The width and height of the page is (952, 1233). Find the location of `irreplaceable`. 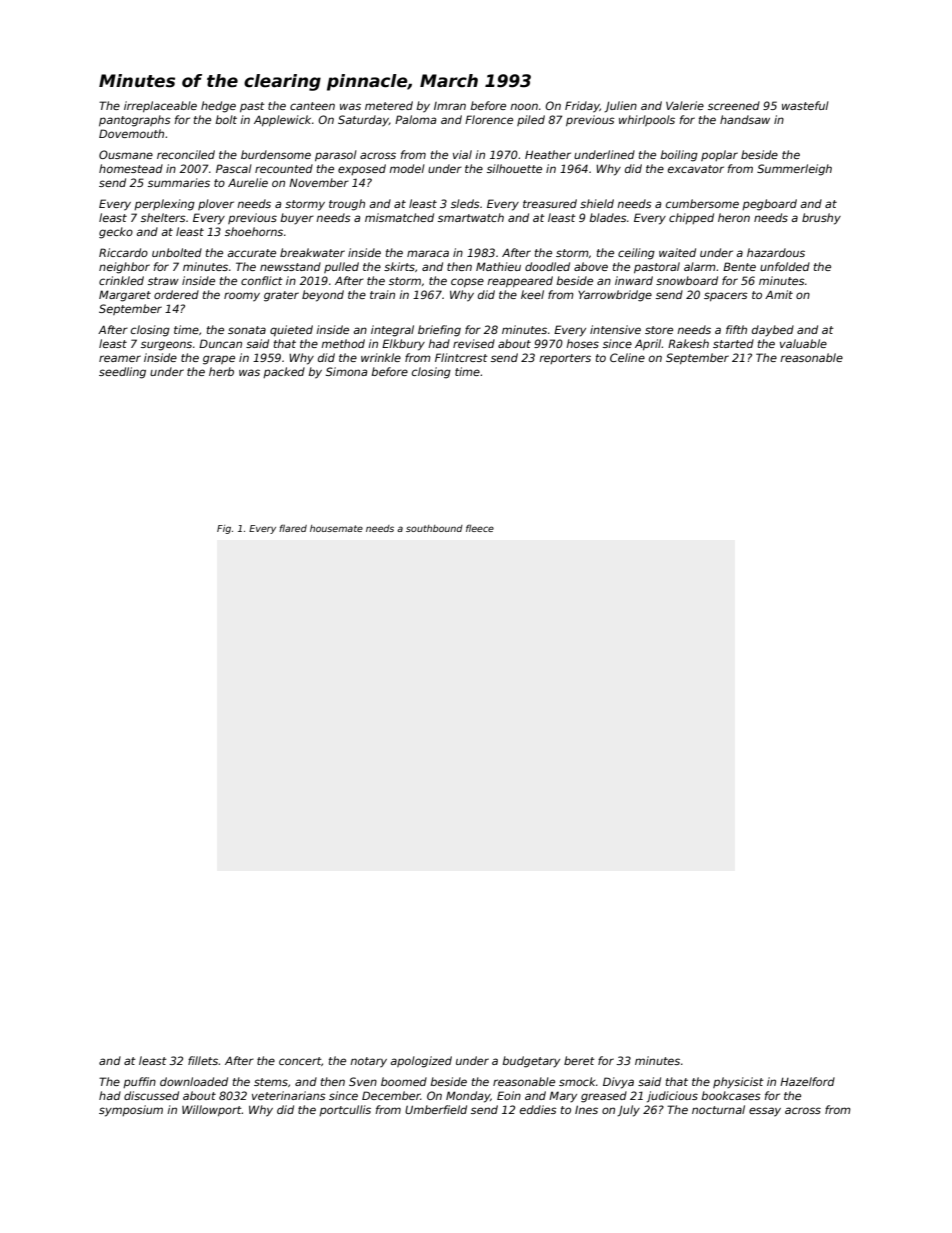

irreplaceable is located at coordinates (160, 107).
